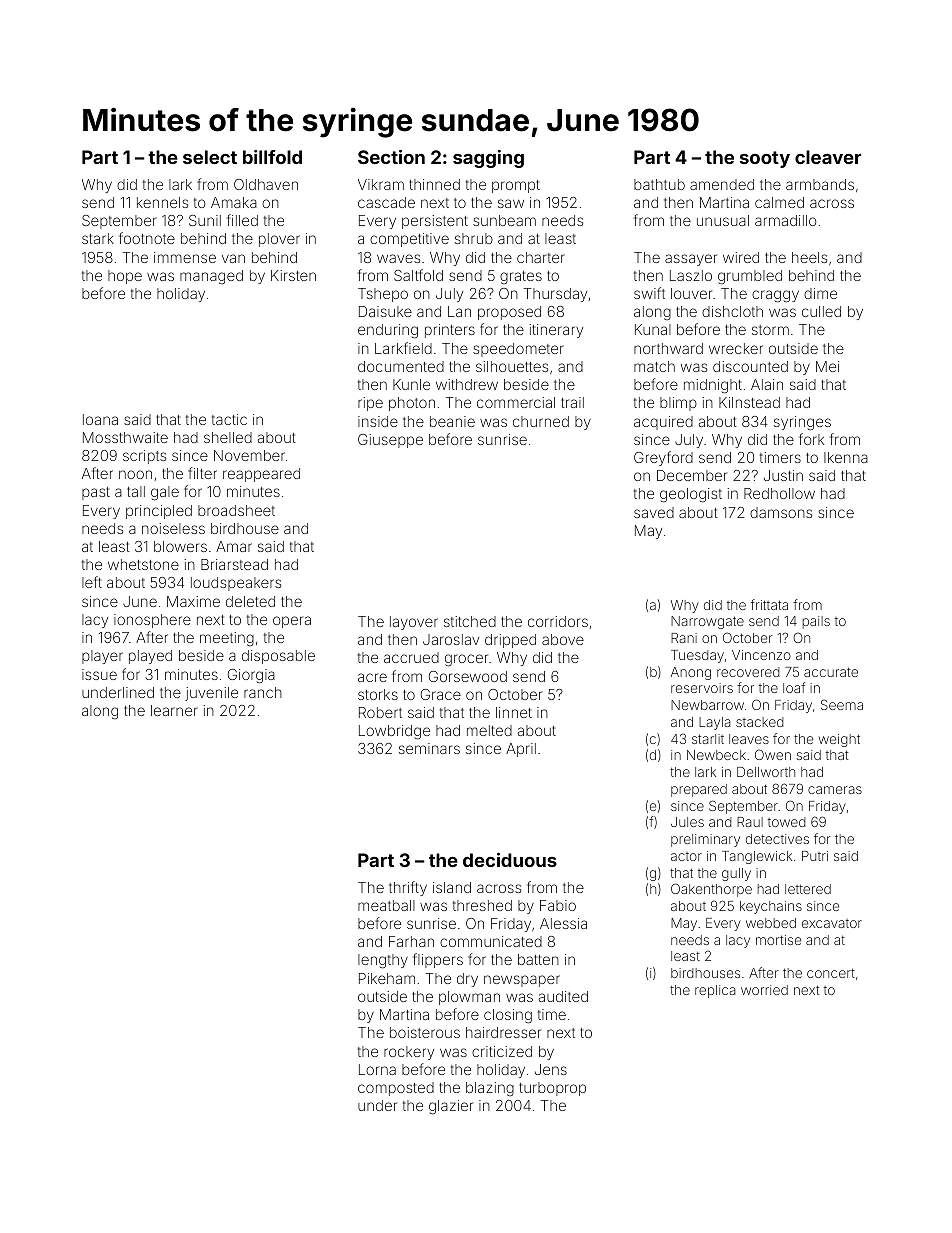 This document has height=1233, width=952. Describe the element at coordinates (174, 710) in the document. I see `learner` at that location.
